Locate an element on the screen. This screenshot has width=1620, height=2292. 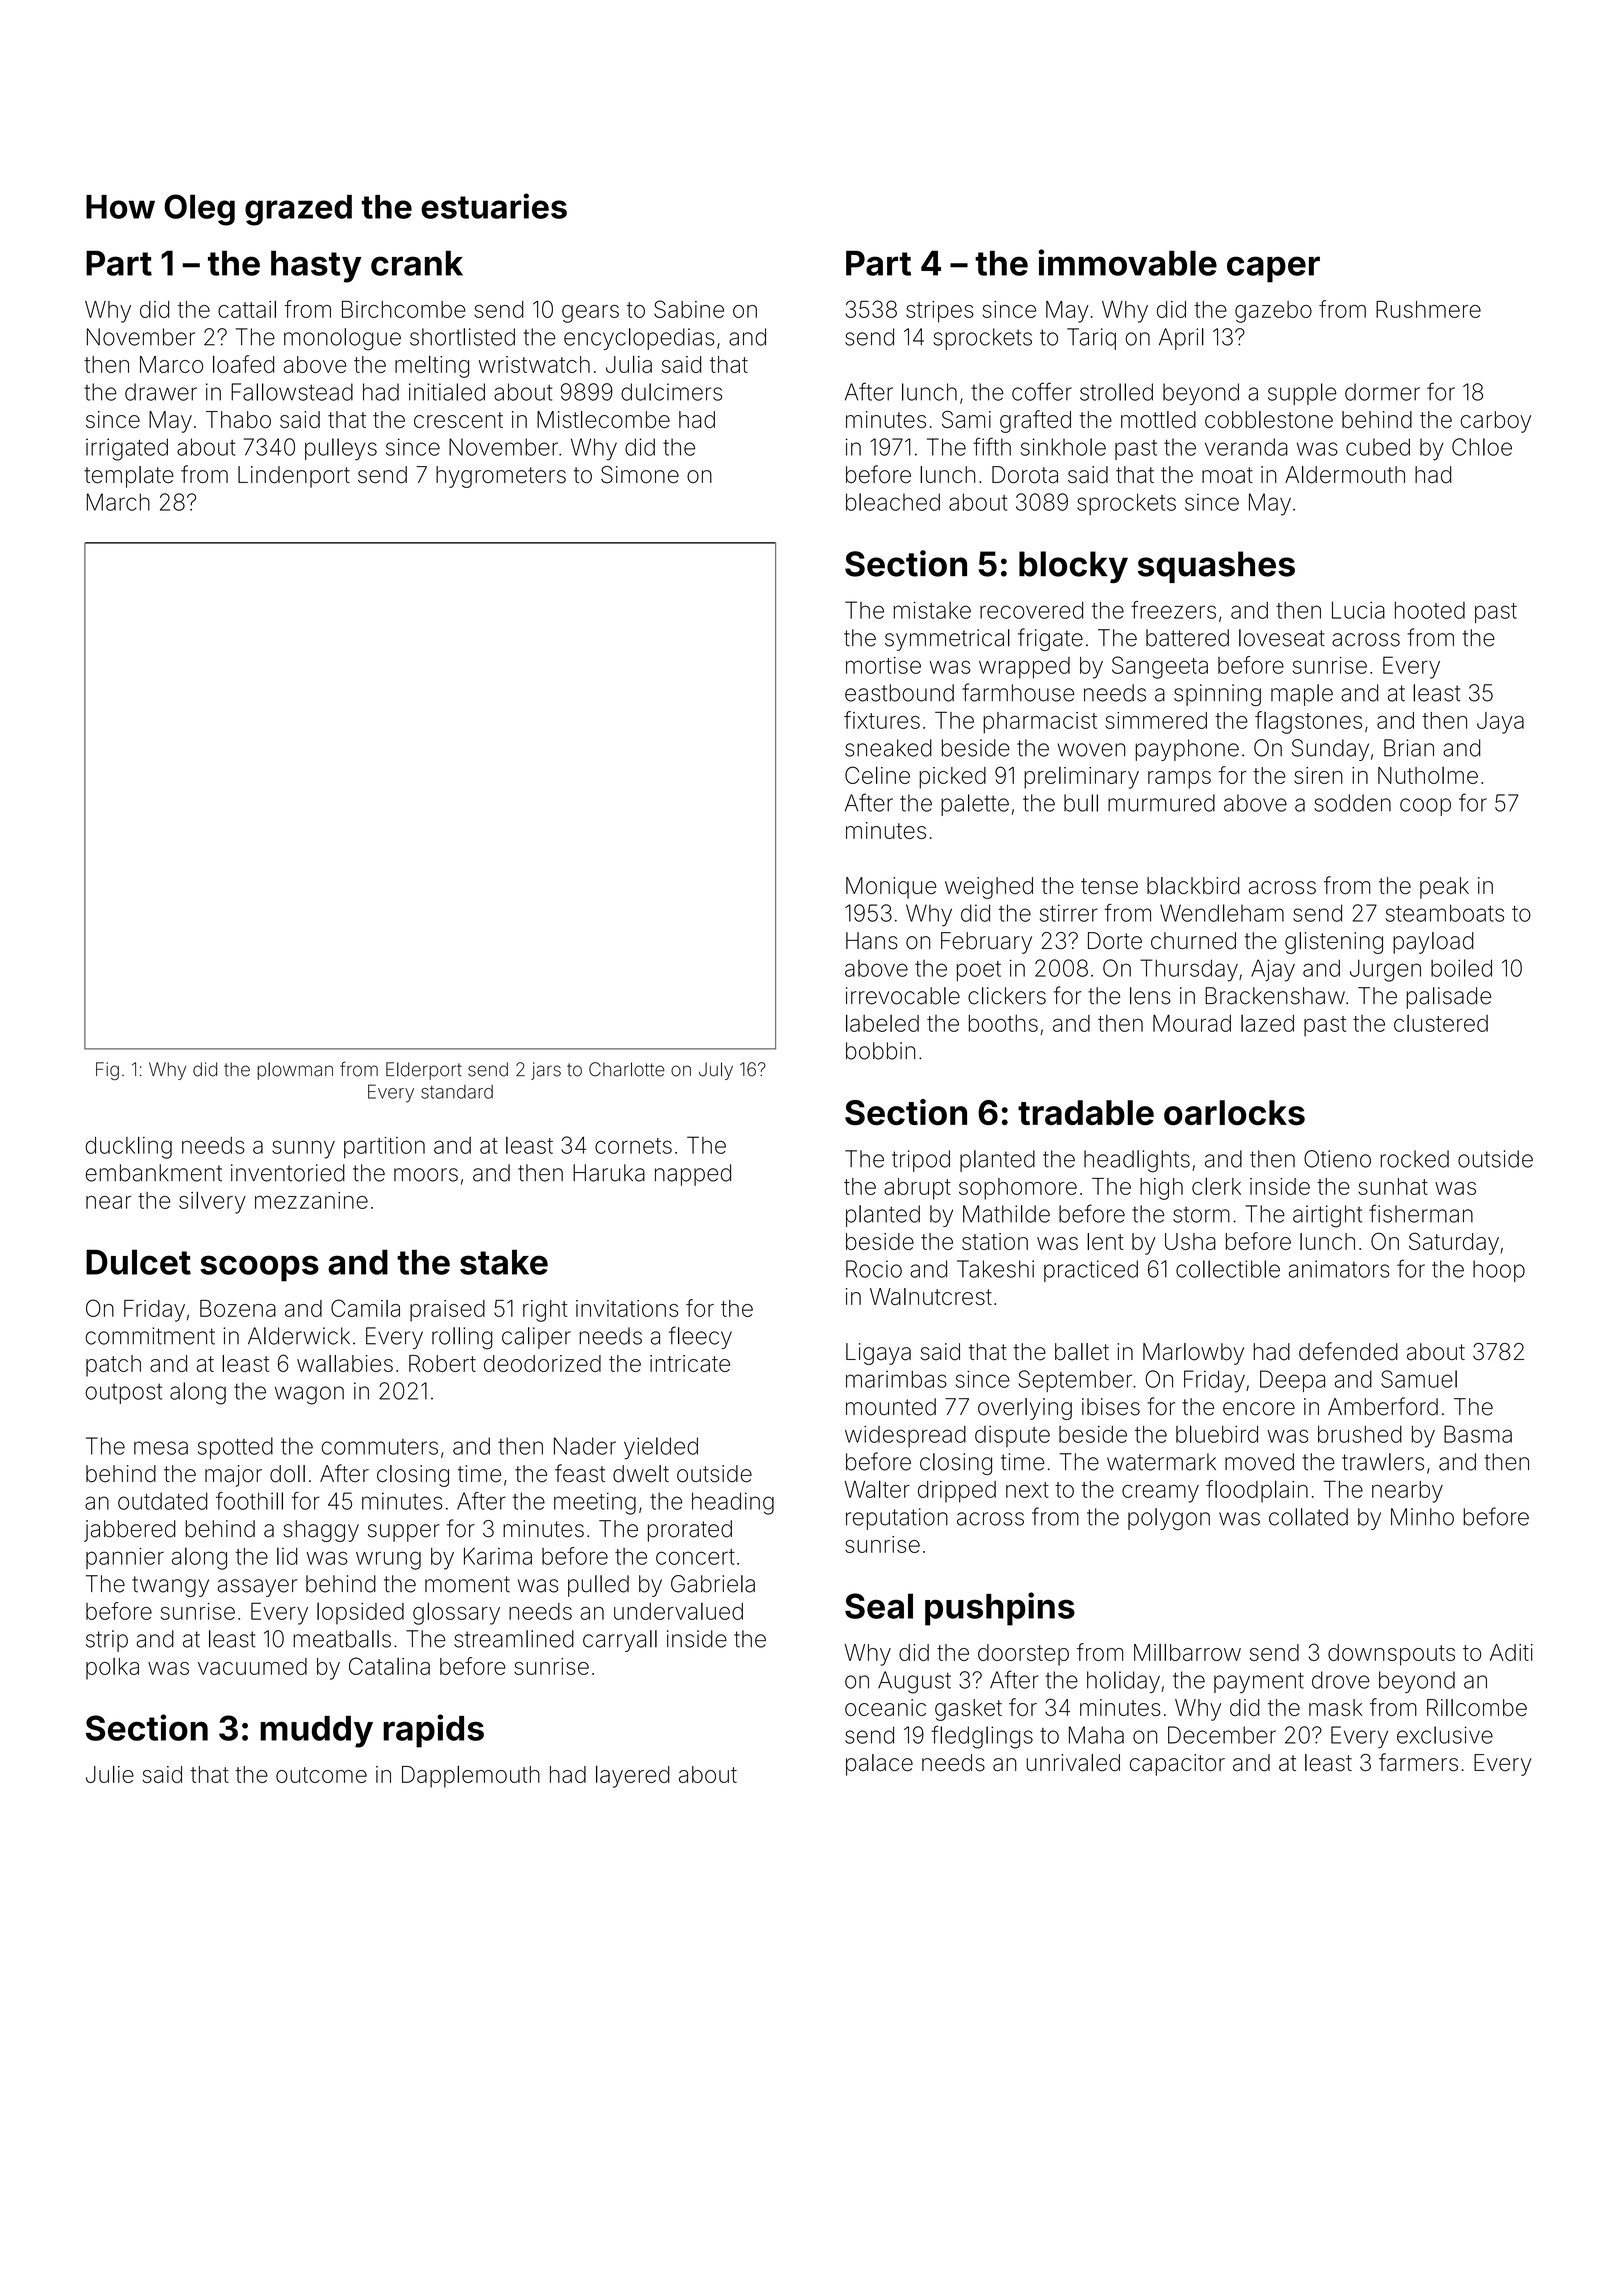
Simone is located at coordinates (640, 475).
